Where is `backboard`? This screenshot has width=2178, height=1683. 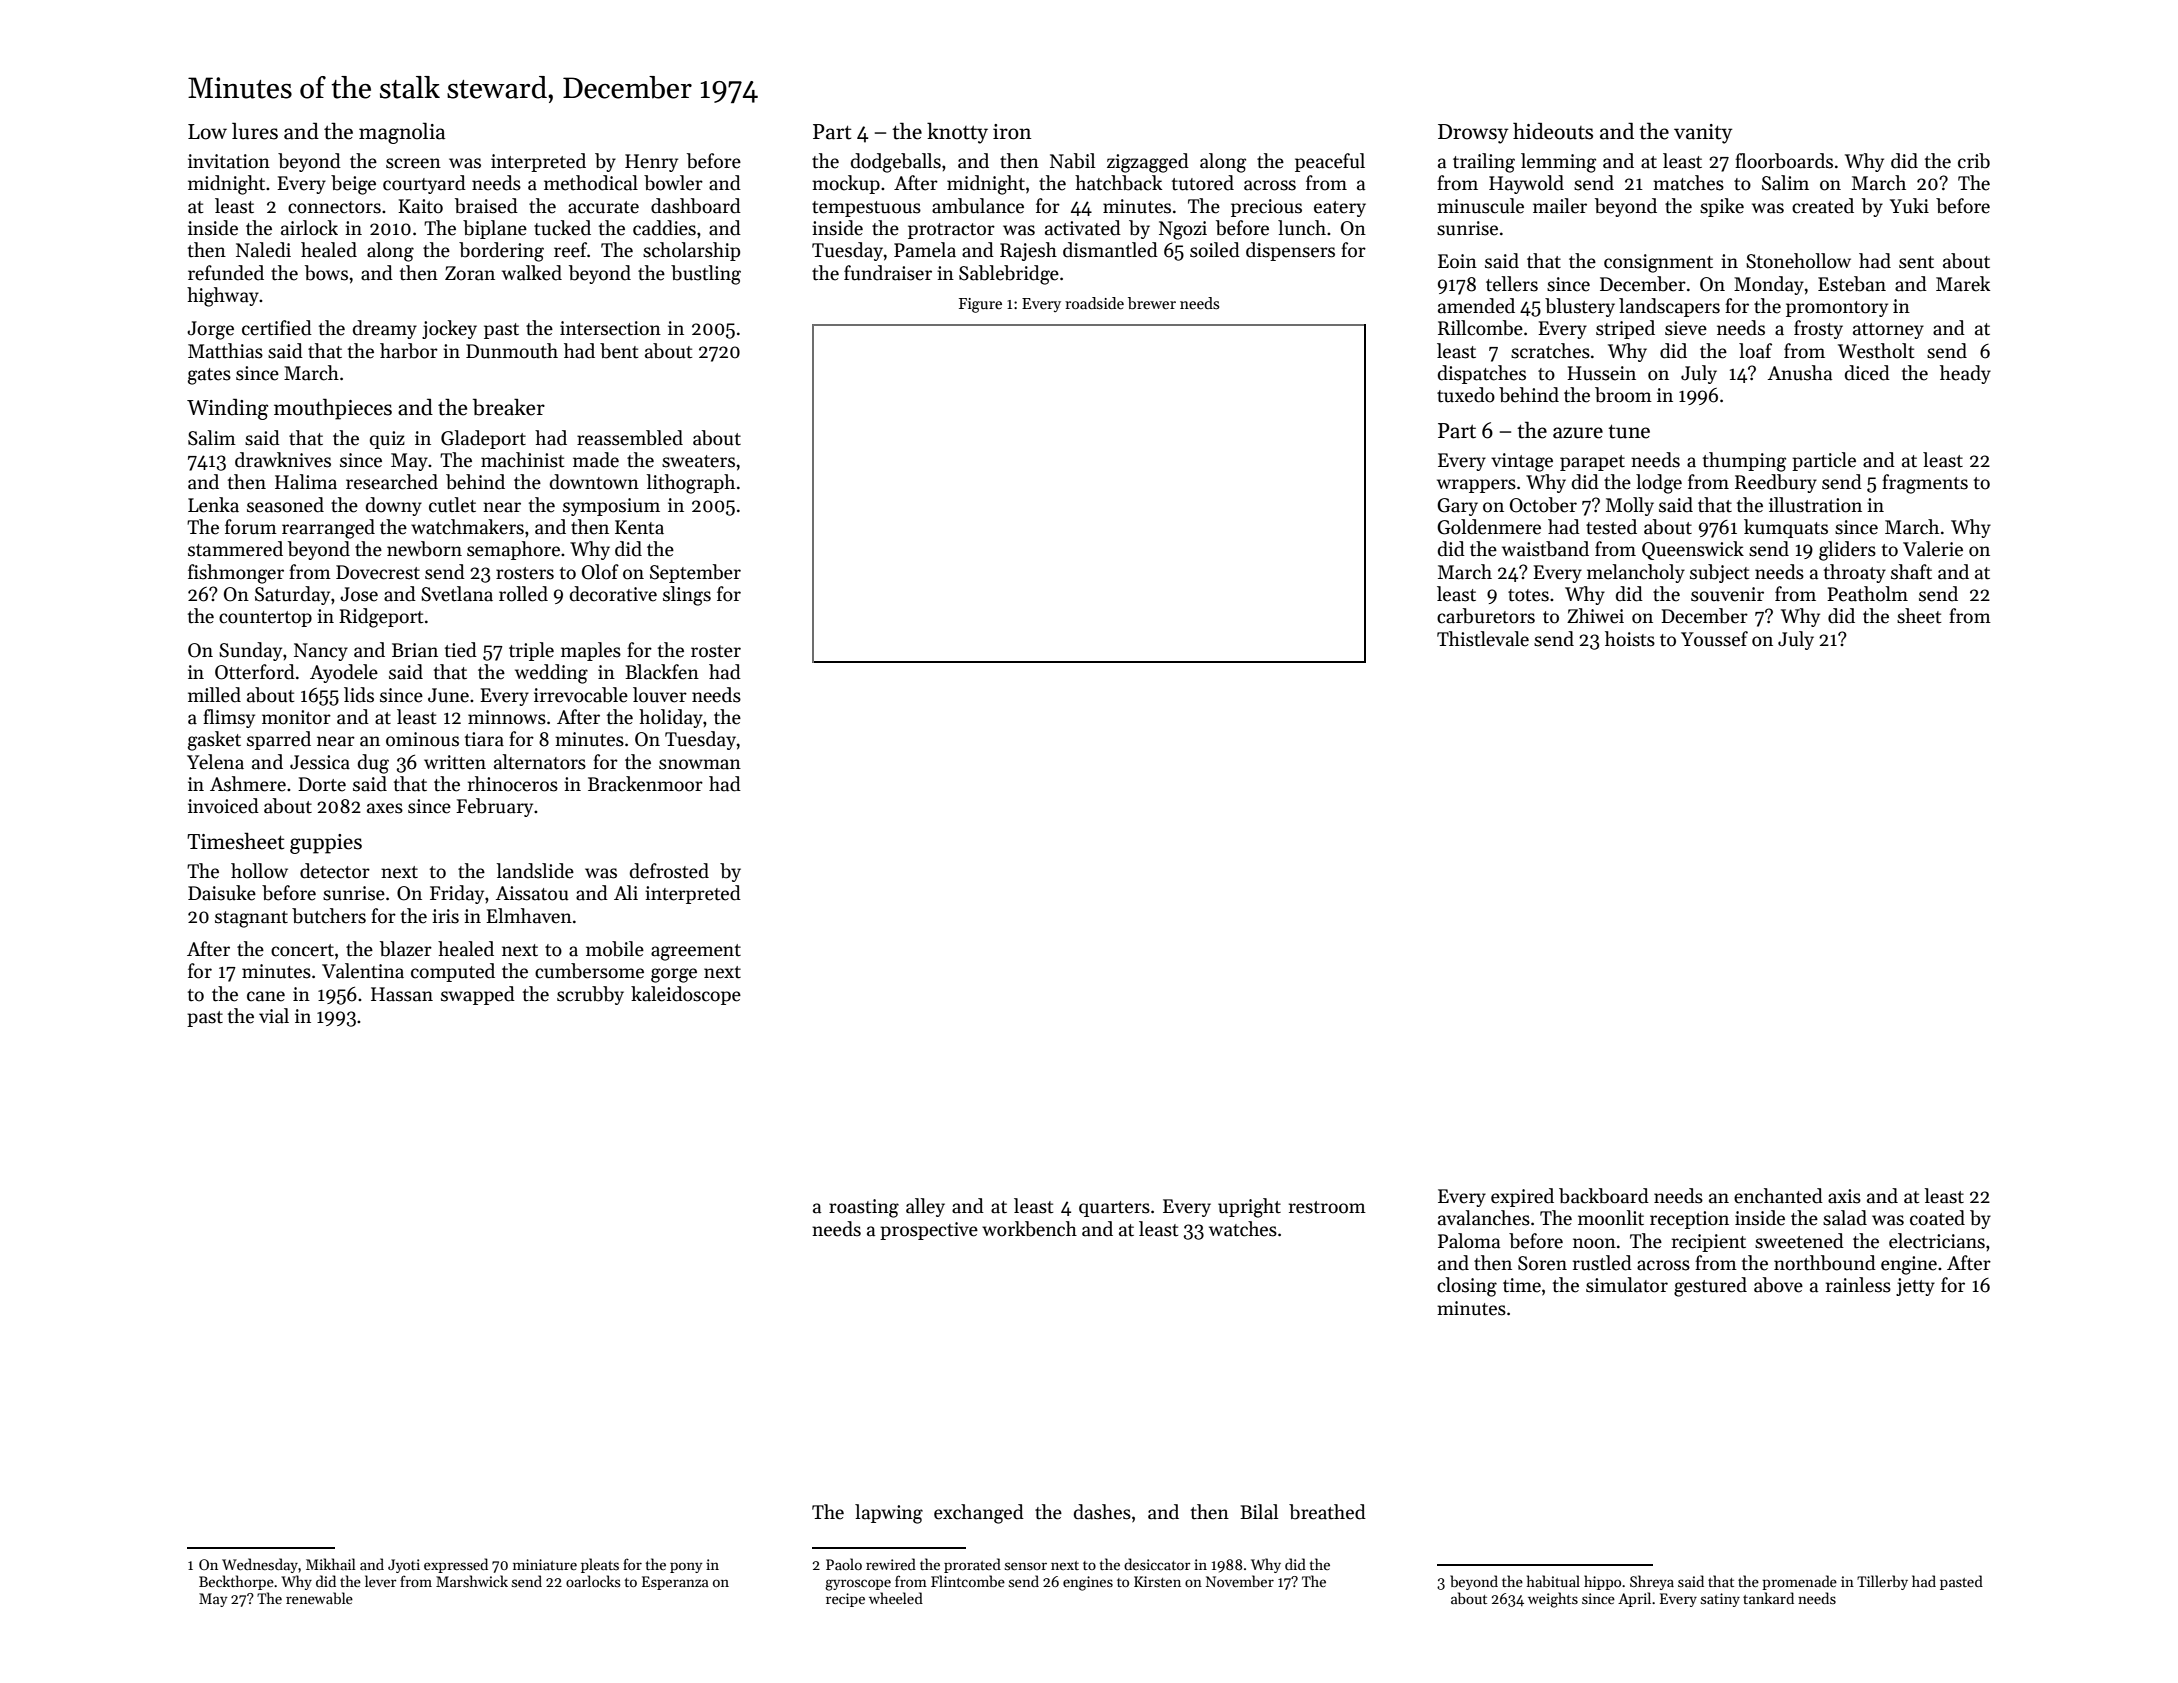
backboard is located at coordinates (1604, 1196).
